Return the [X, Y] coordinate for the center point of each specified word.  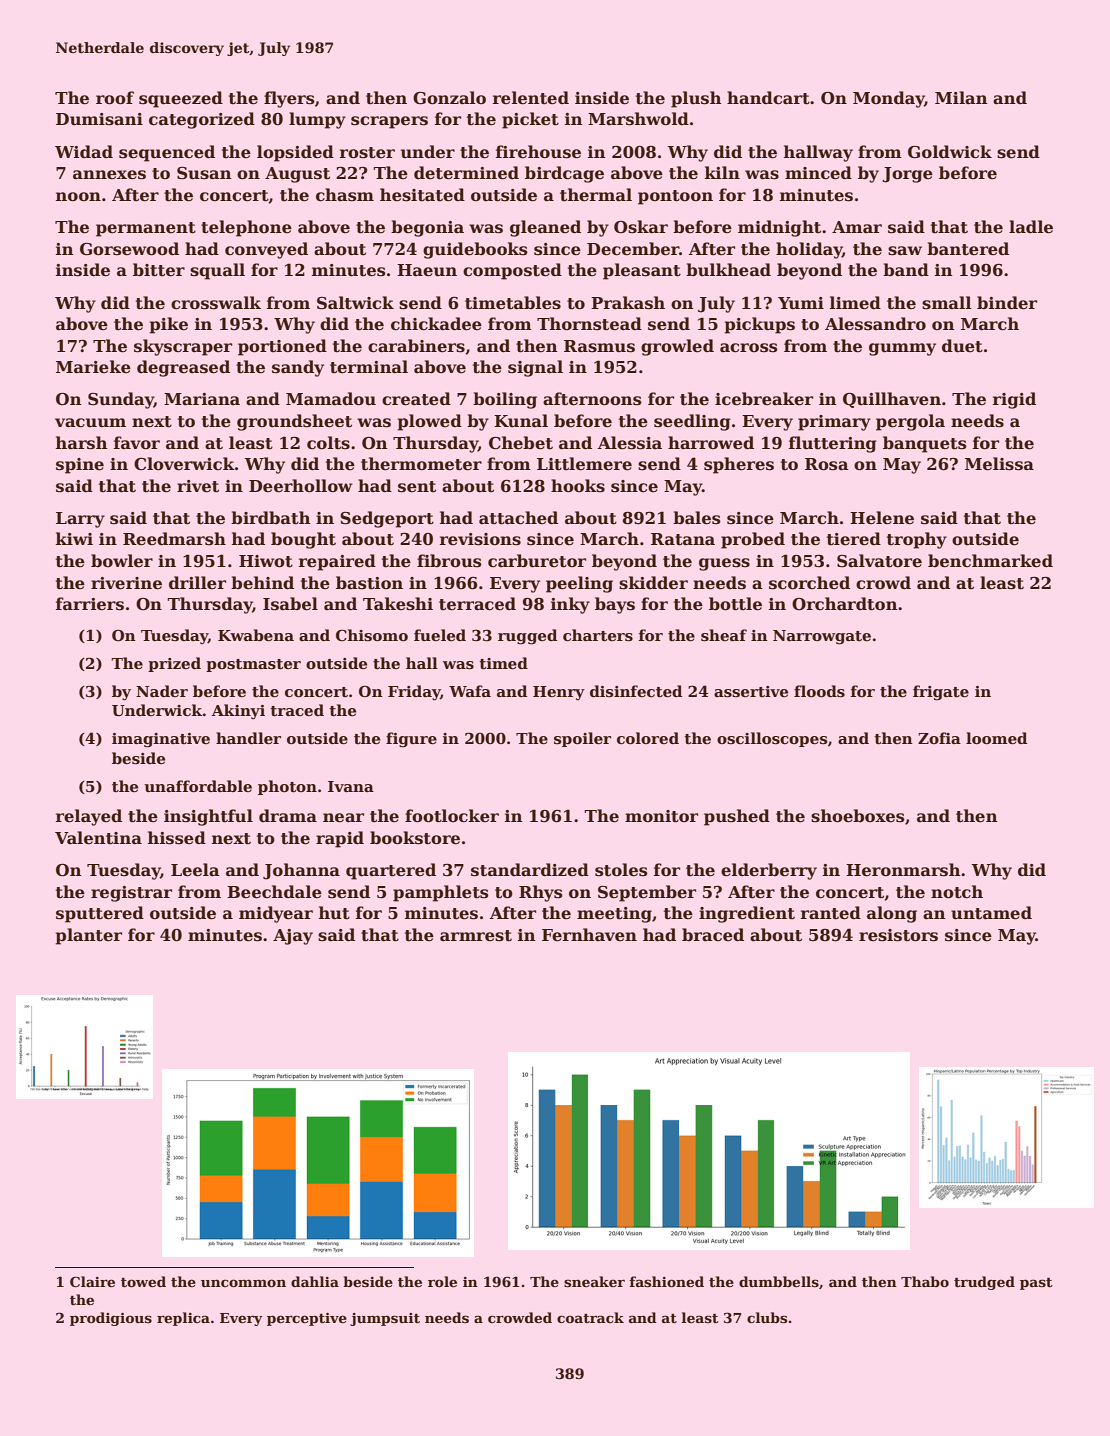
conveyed [266, 250]
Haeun [427, 270]
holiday [809, 250]
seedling [692, 422]
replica [183, 1319]
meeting [614, 915]
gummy [902, 349]
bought [303, 540]
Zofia [939, 738]
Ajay [293, 937]
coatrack [590, 1317]
